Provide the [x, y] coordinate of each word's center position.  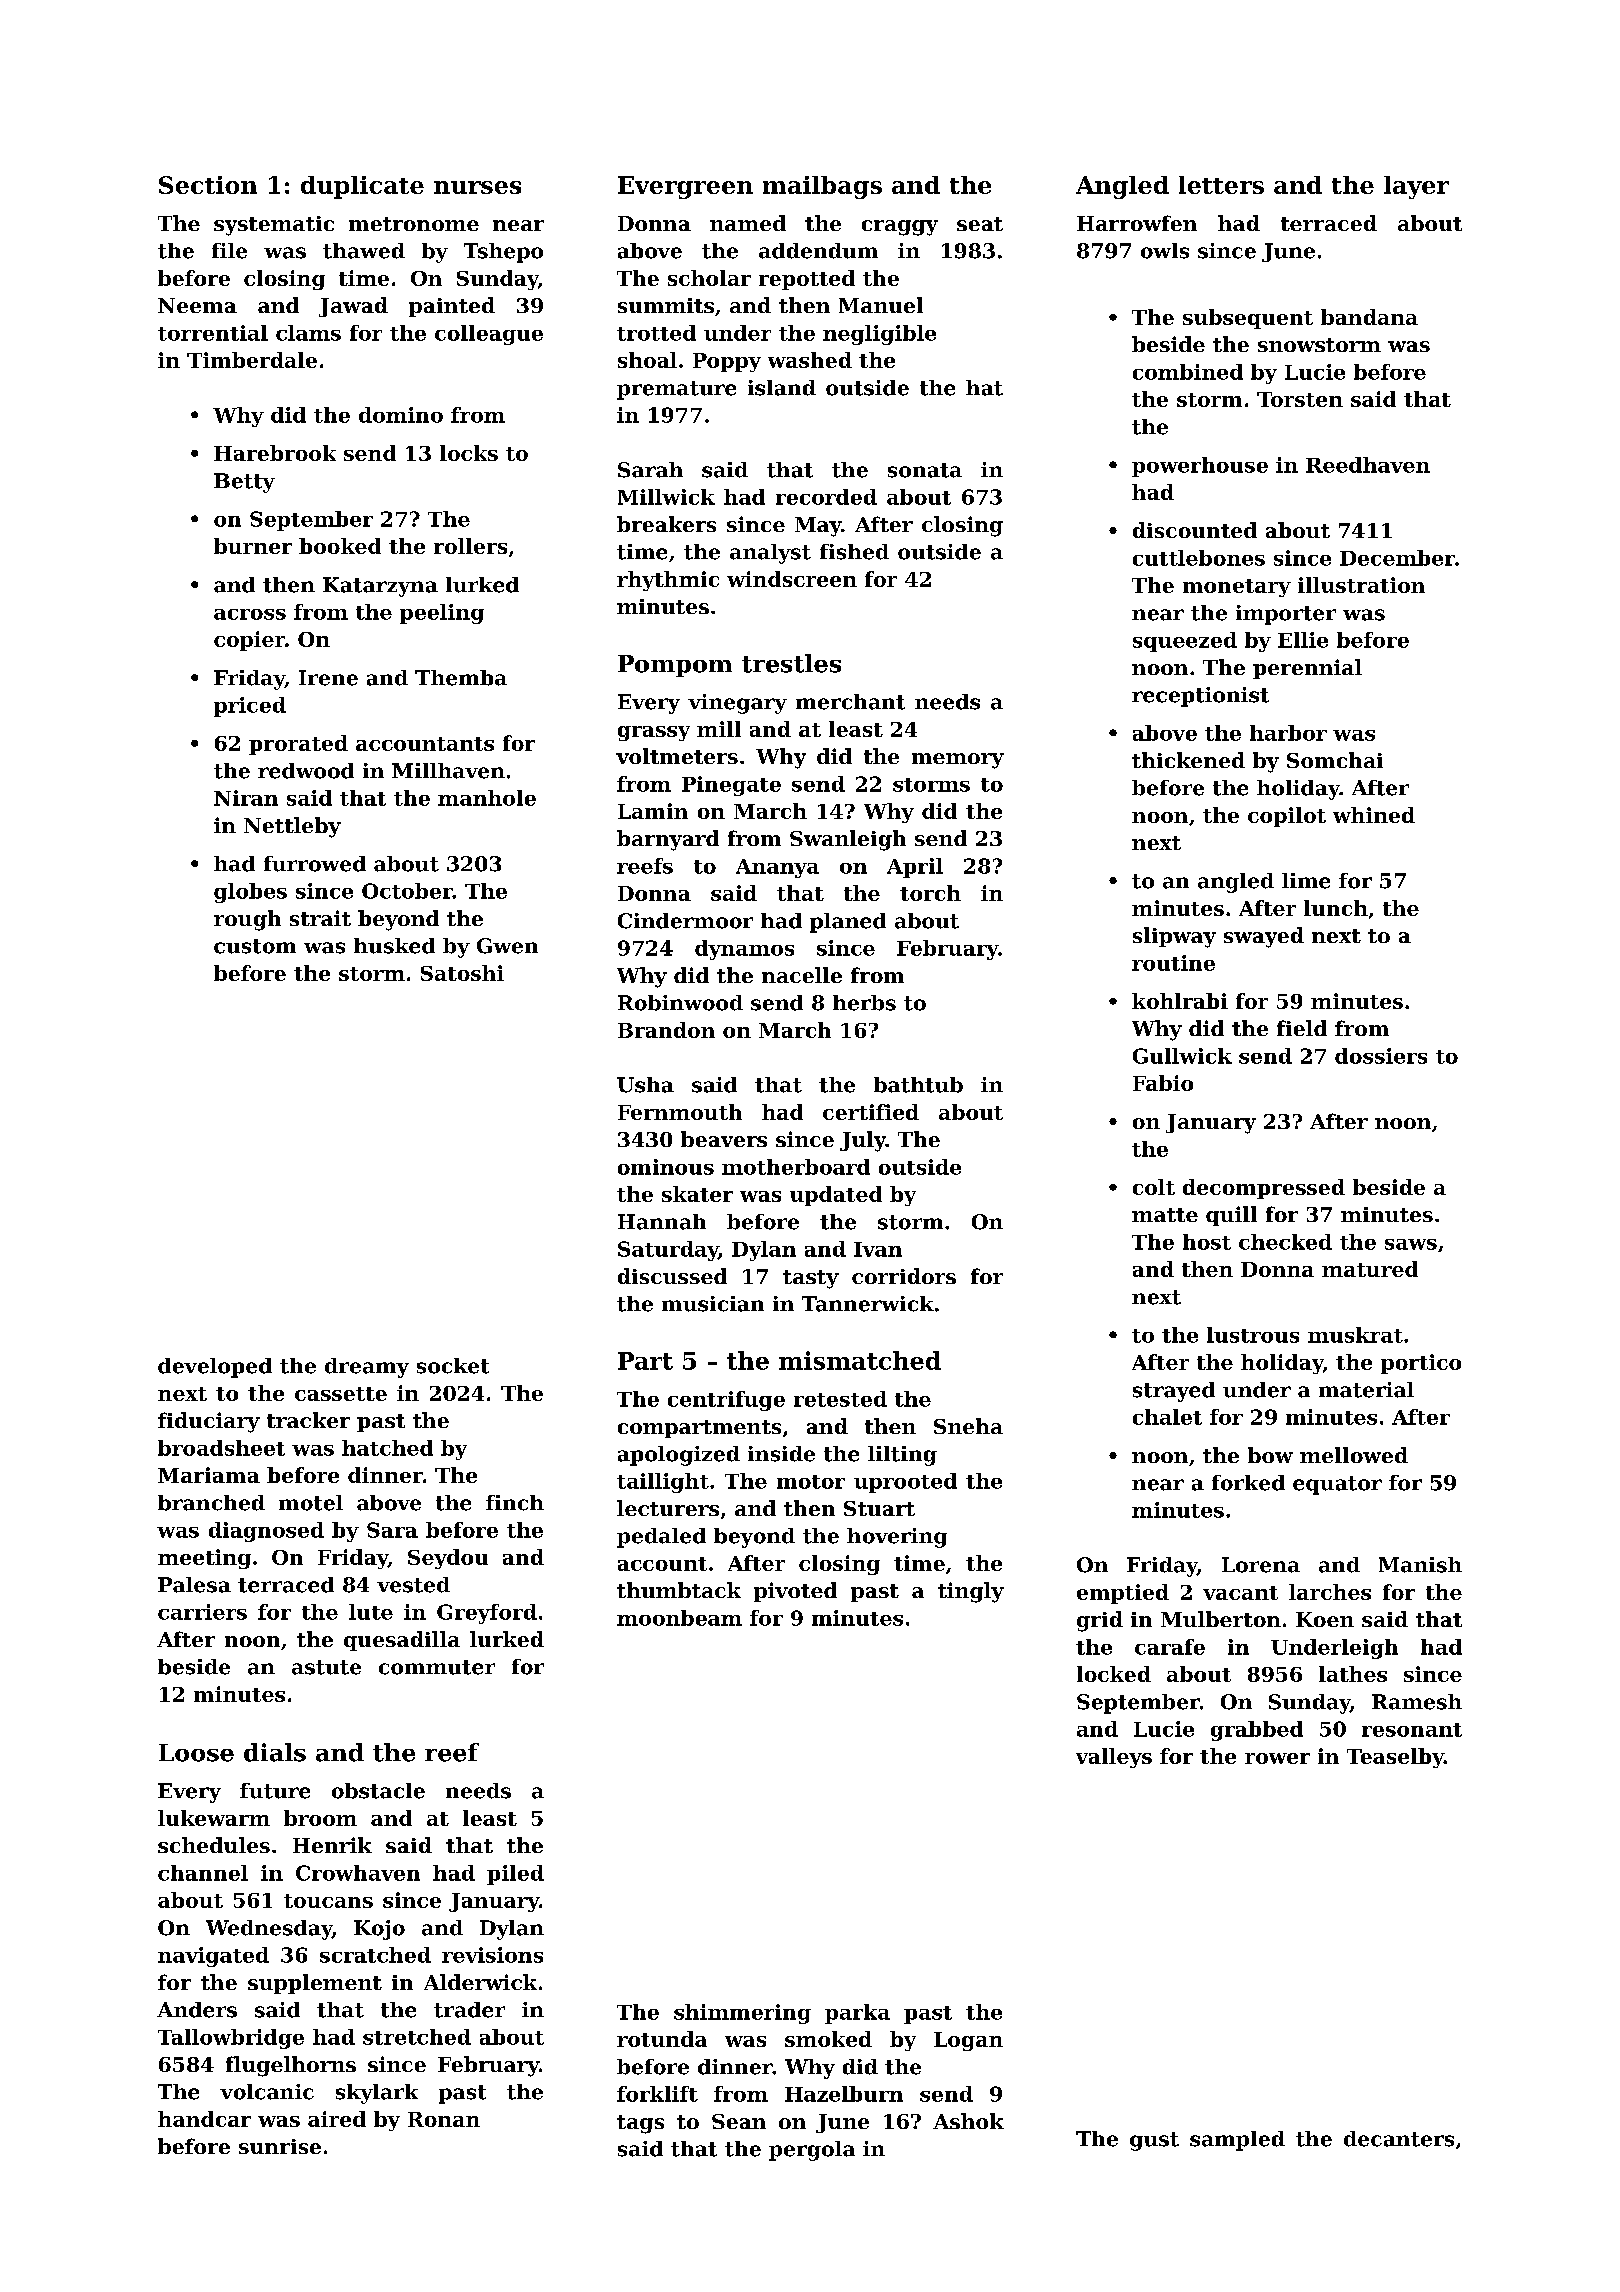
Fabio [1163, 1083]
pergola [812, 2151]
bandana [1369, 317]
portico [1421, 1364]
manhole [487, 798]
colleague [489, 335]
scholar [709, 278]
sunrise [280, 2146]
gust [1154, 2141]
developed [215, 1368]
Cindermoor [685, 921]
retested [840, 1399]
